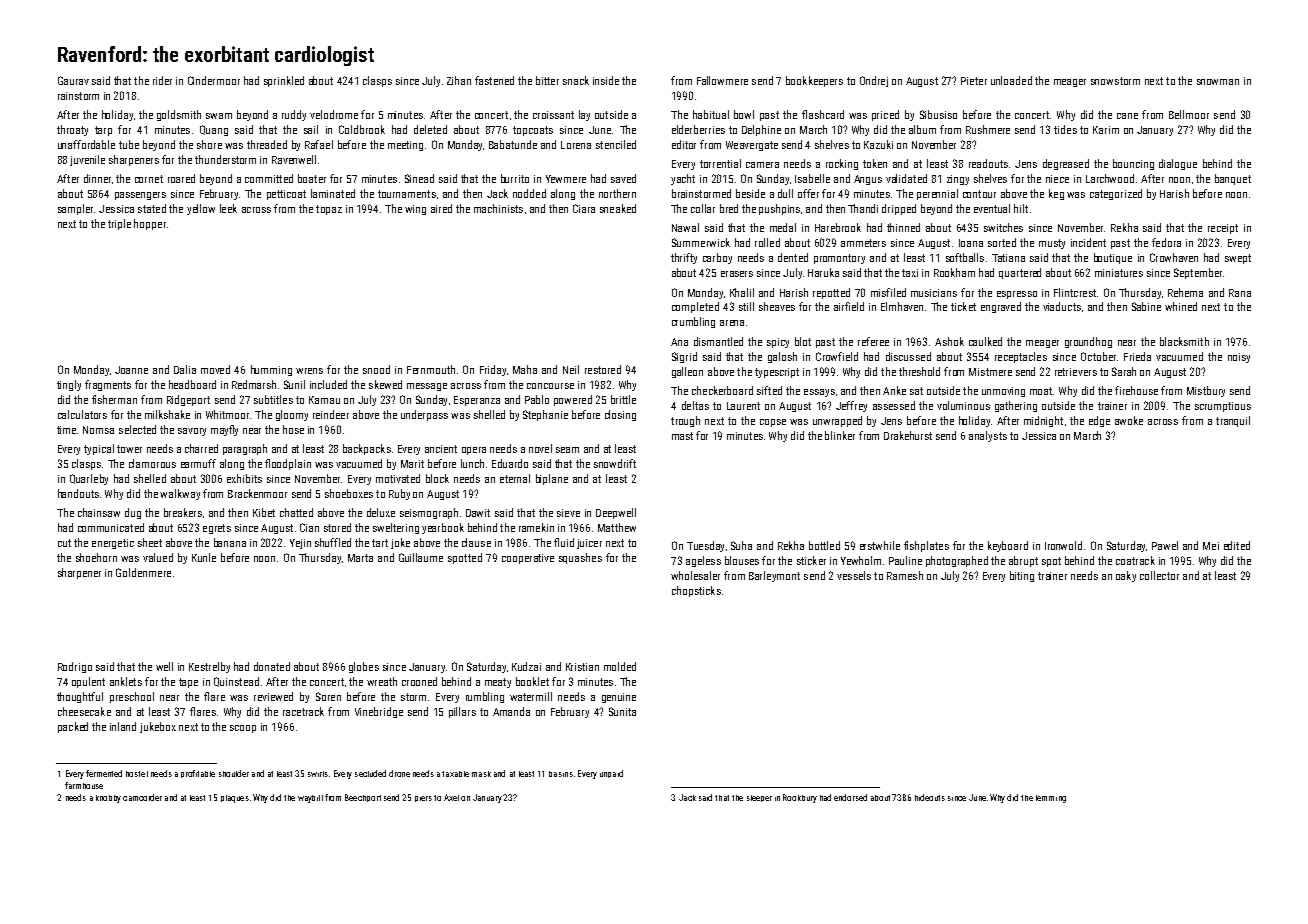 The width and height of the page is (1308, 924). I want to click on knobby, so click(108, 799).
